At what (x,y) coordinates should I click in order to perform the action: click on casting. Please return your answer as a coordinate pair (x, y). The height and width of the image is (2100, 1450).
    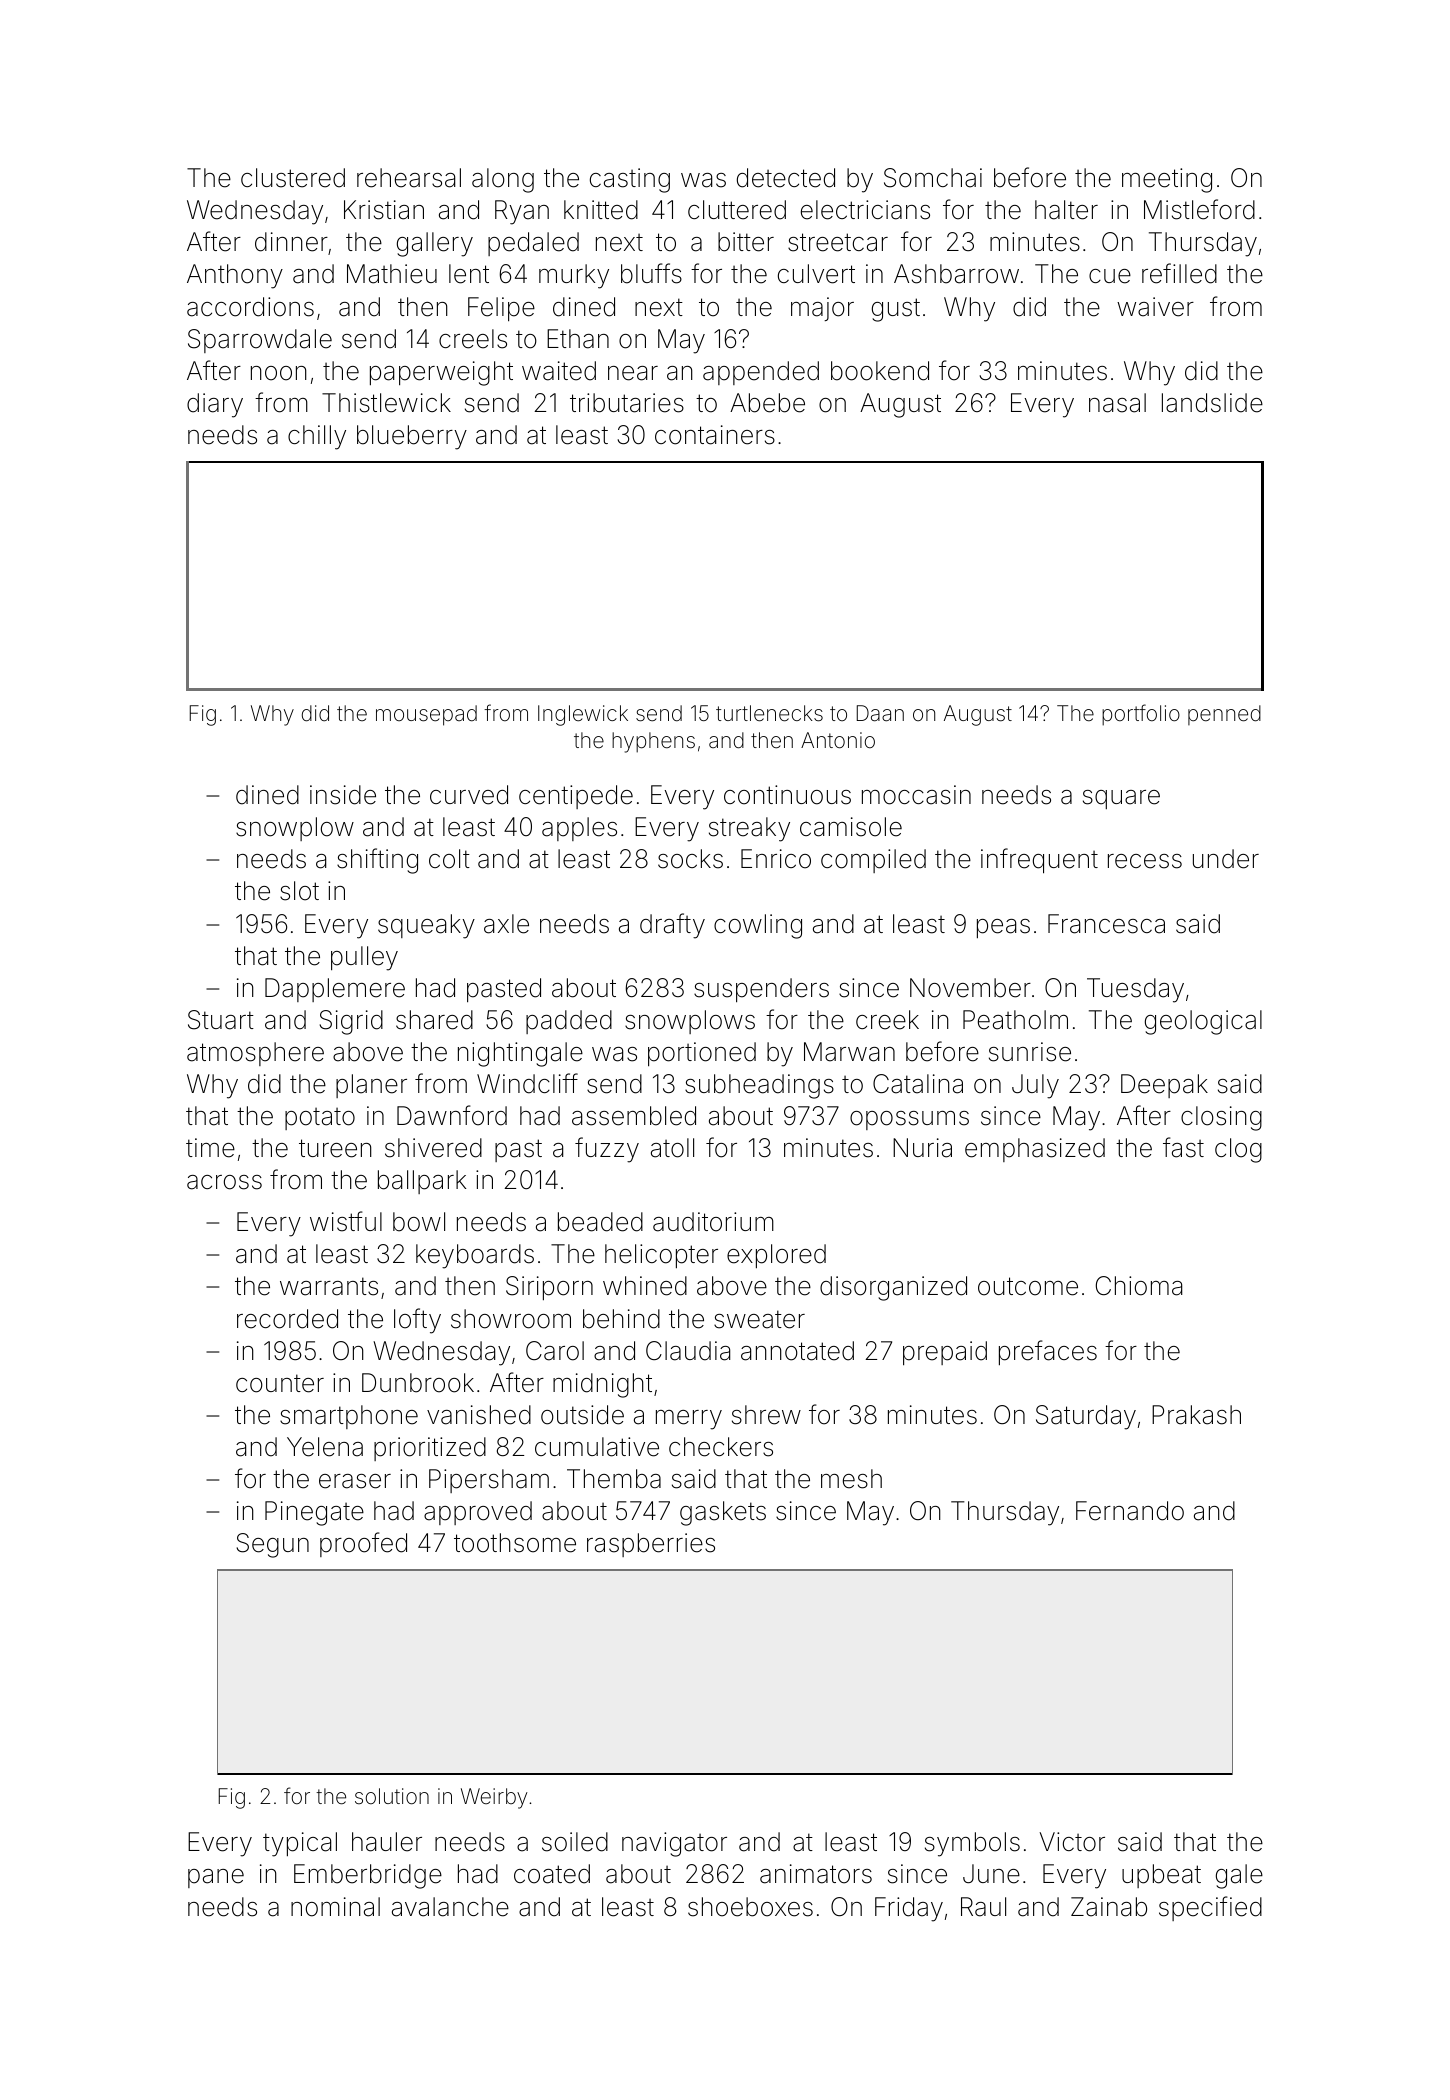
    Looking at the image, I should click on (630, 180).
